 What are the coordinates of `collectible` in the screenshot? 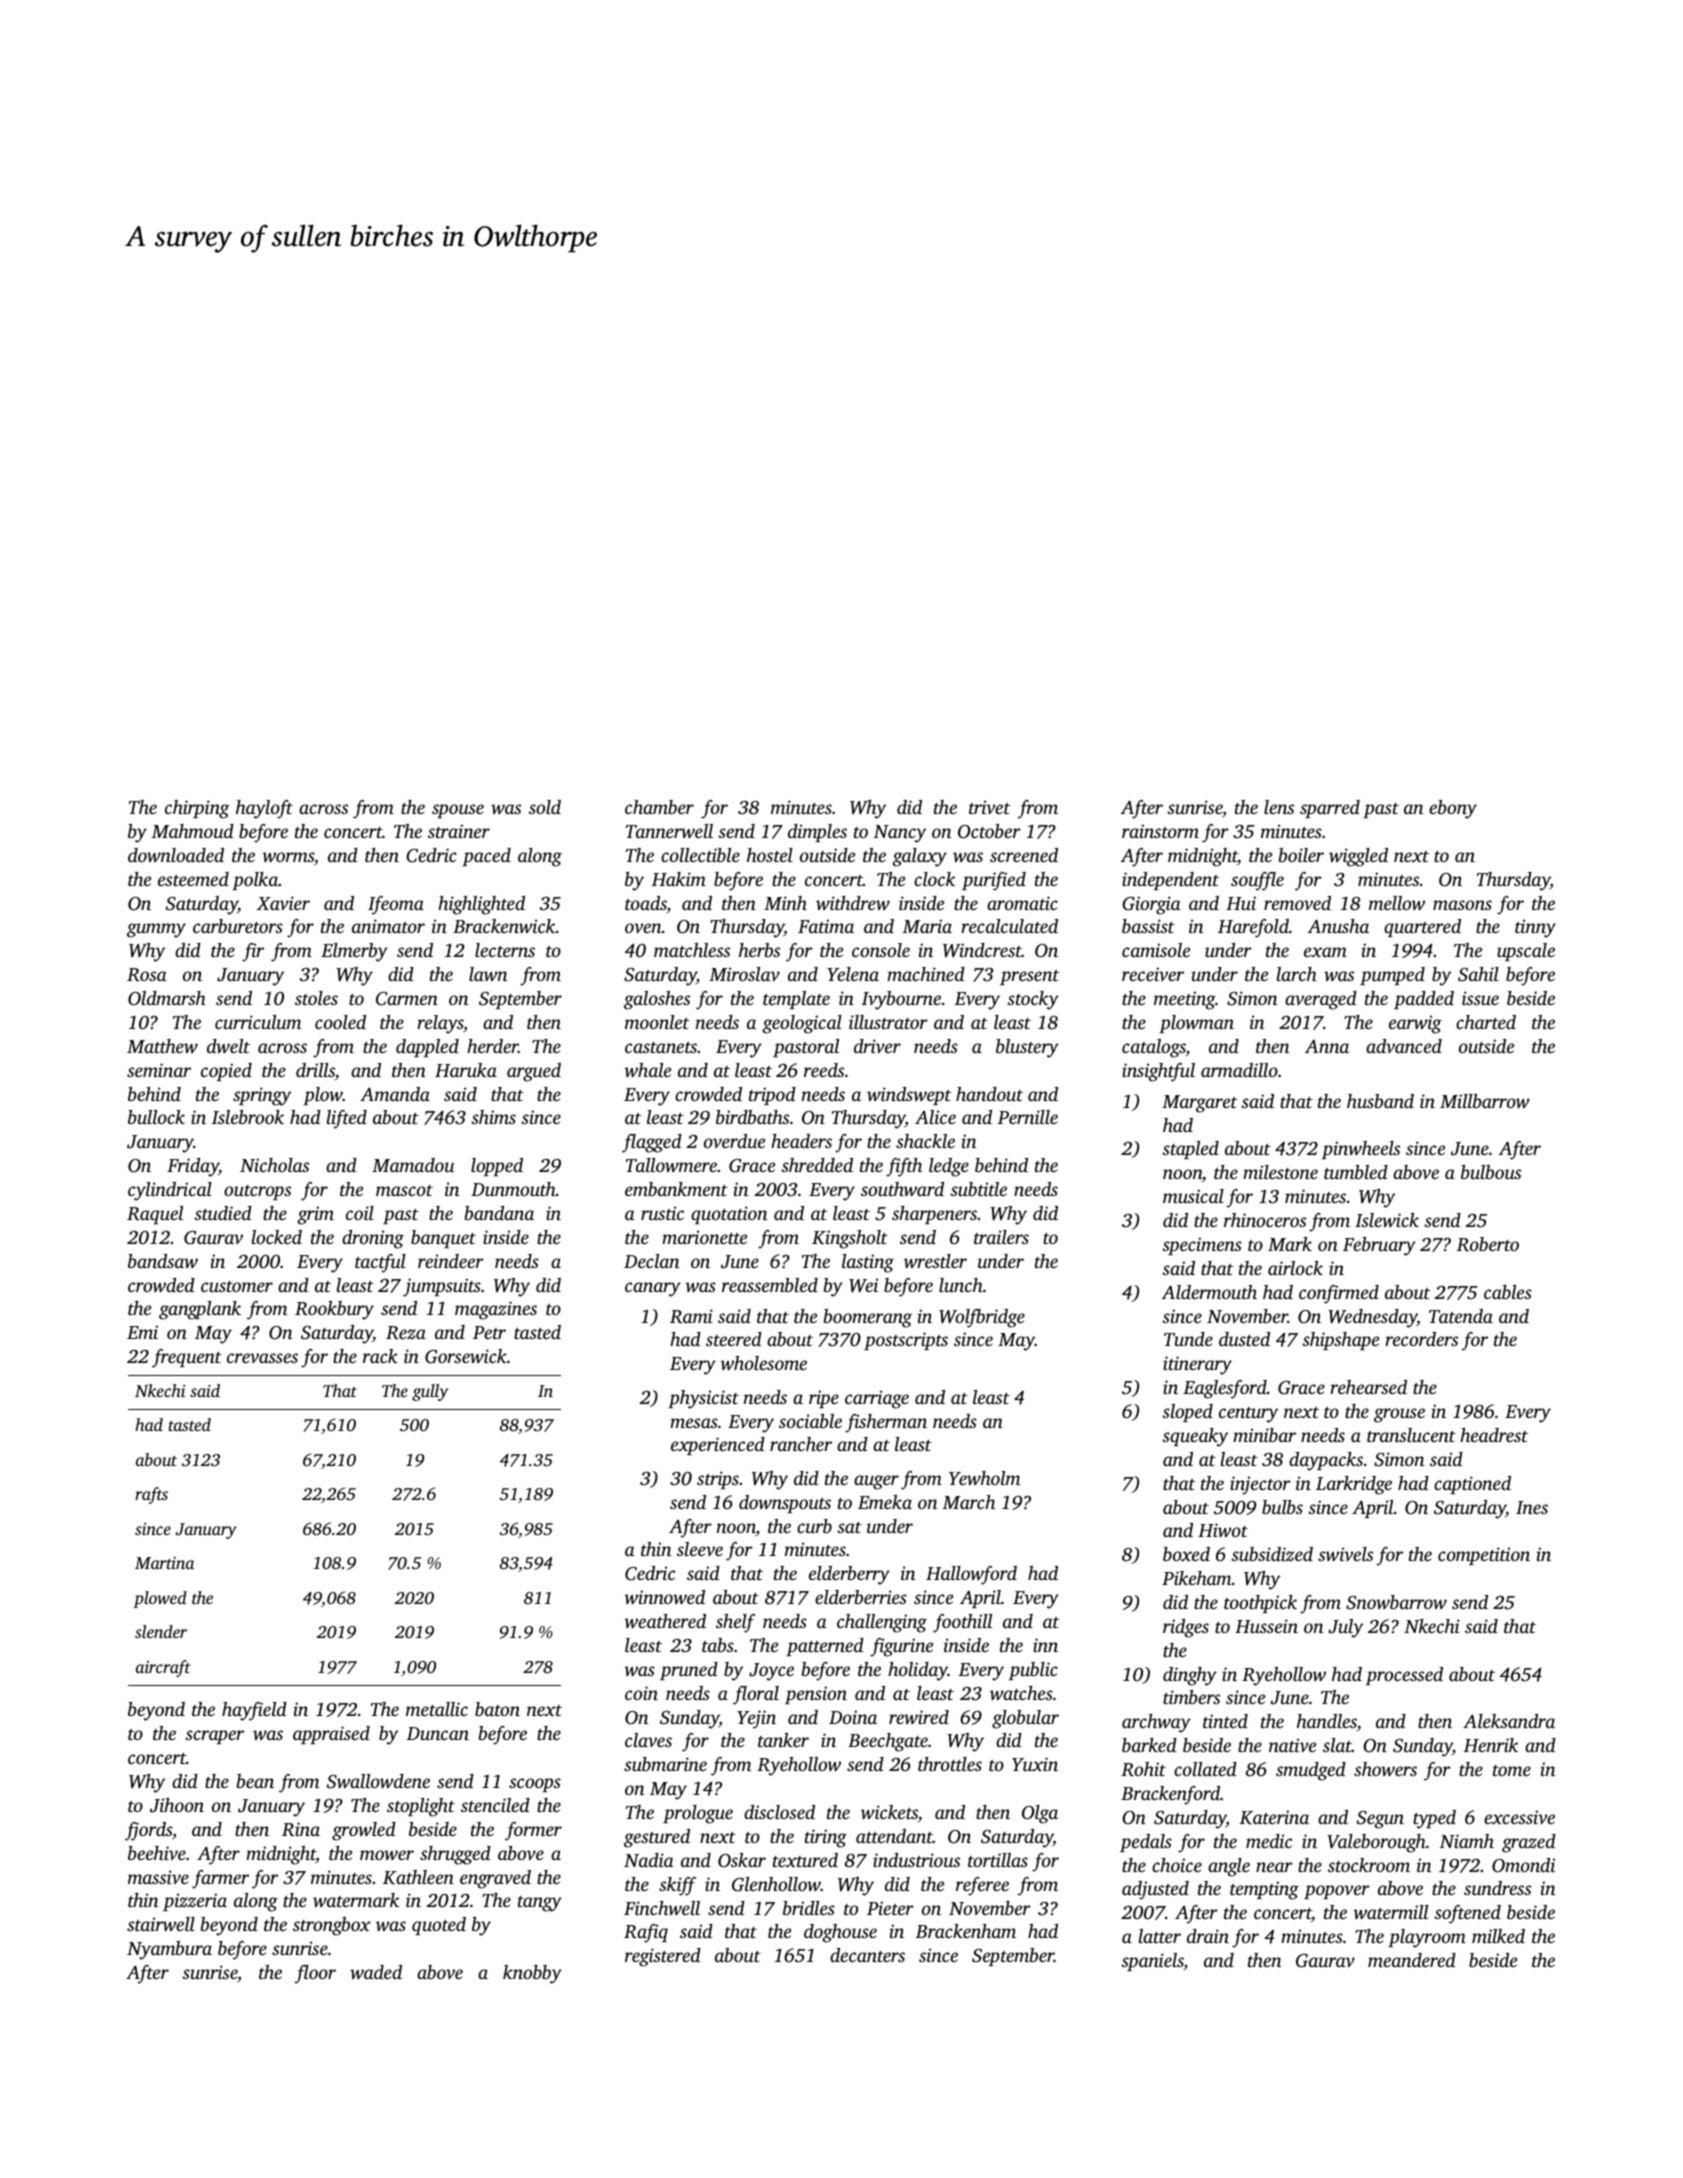 It's located at (700, 855).
